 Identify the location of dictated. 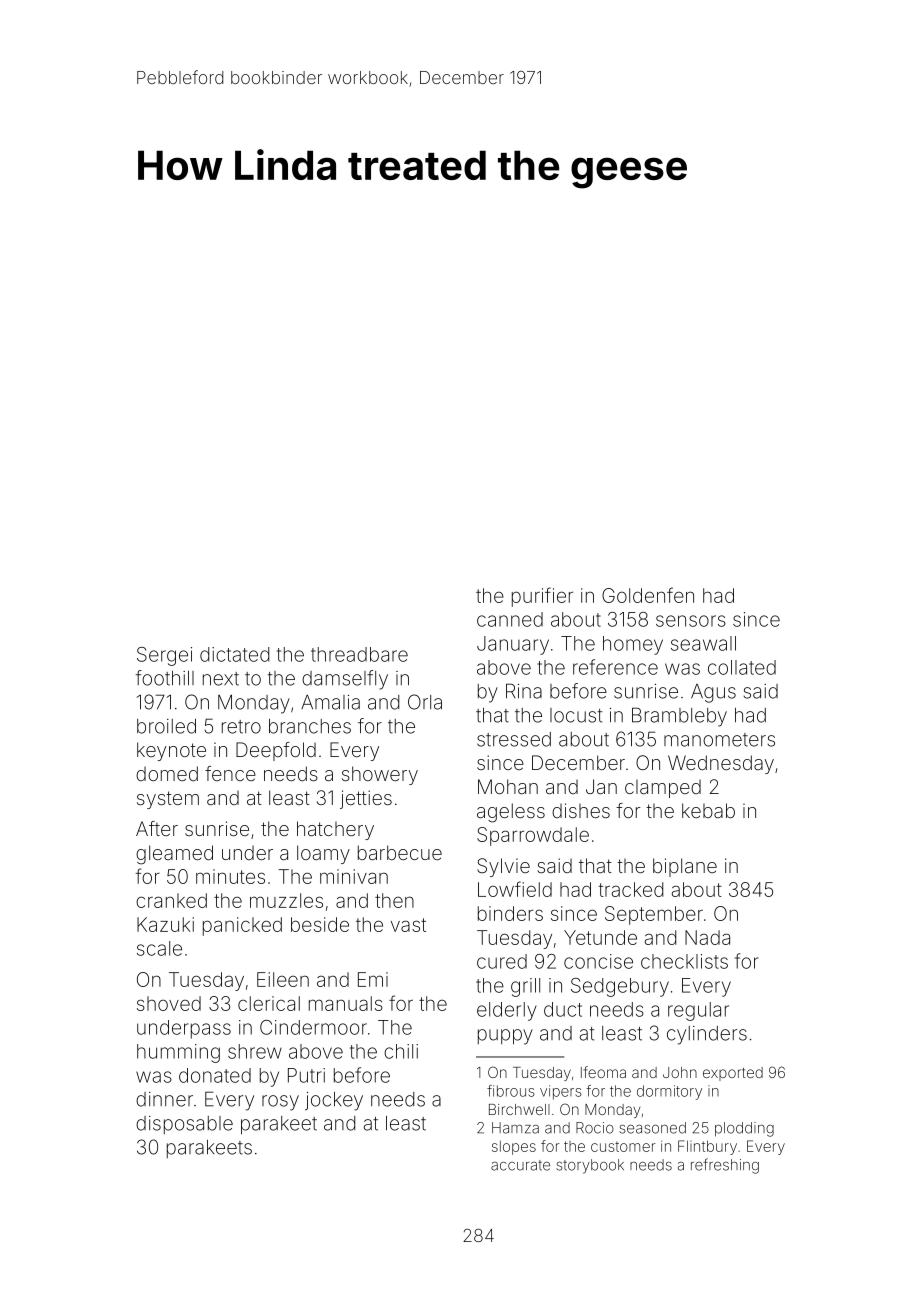
(234, 654).
